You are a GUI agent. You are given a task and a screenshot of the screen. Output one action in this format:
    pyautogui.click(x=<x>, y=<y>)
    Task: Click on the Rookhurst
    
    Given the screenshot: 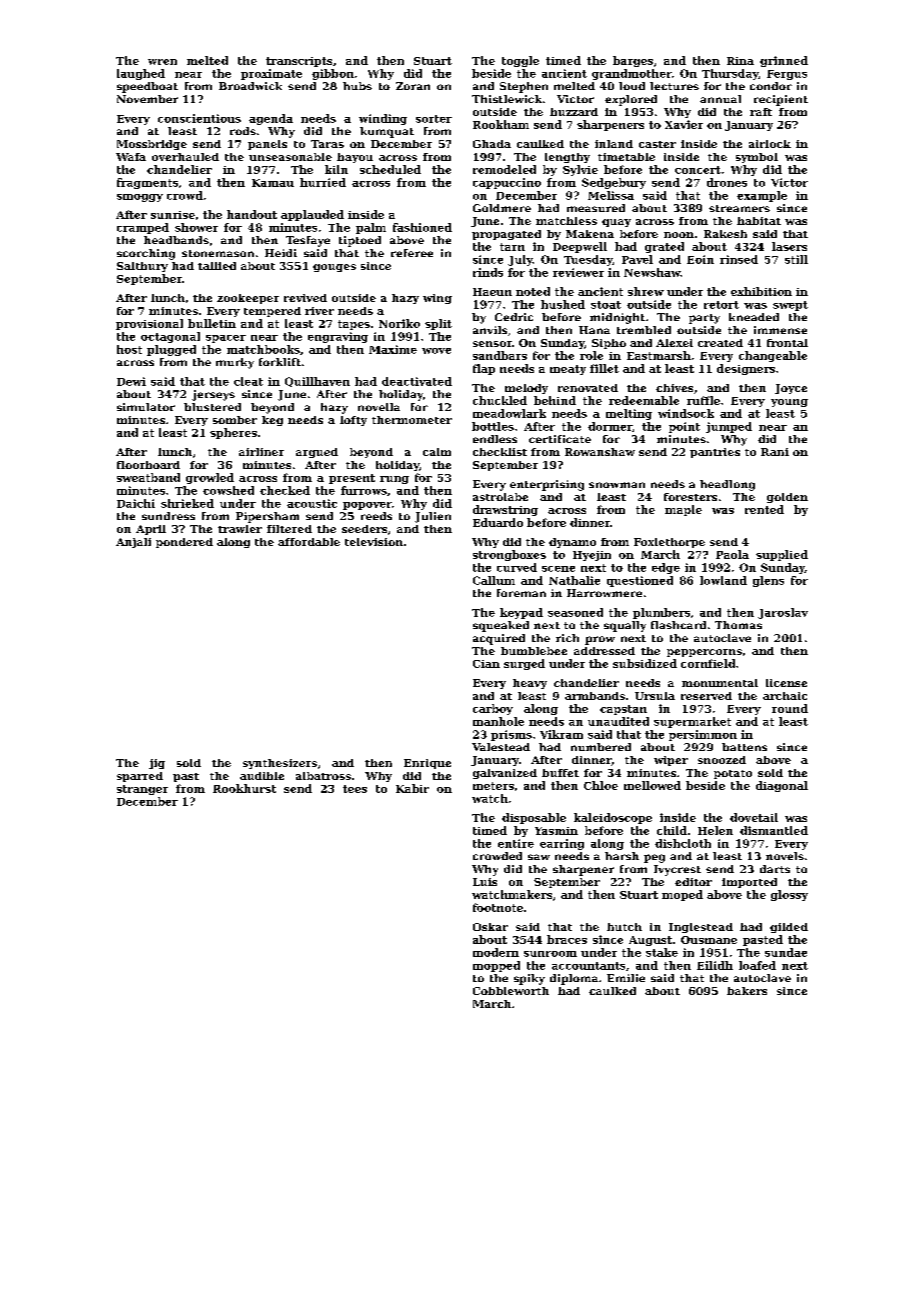 What is the action you would take?
    pyautogui.click(x=244, y=788)
